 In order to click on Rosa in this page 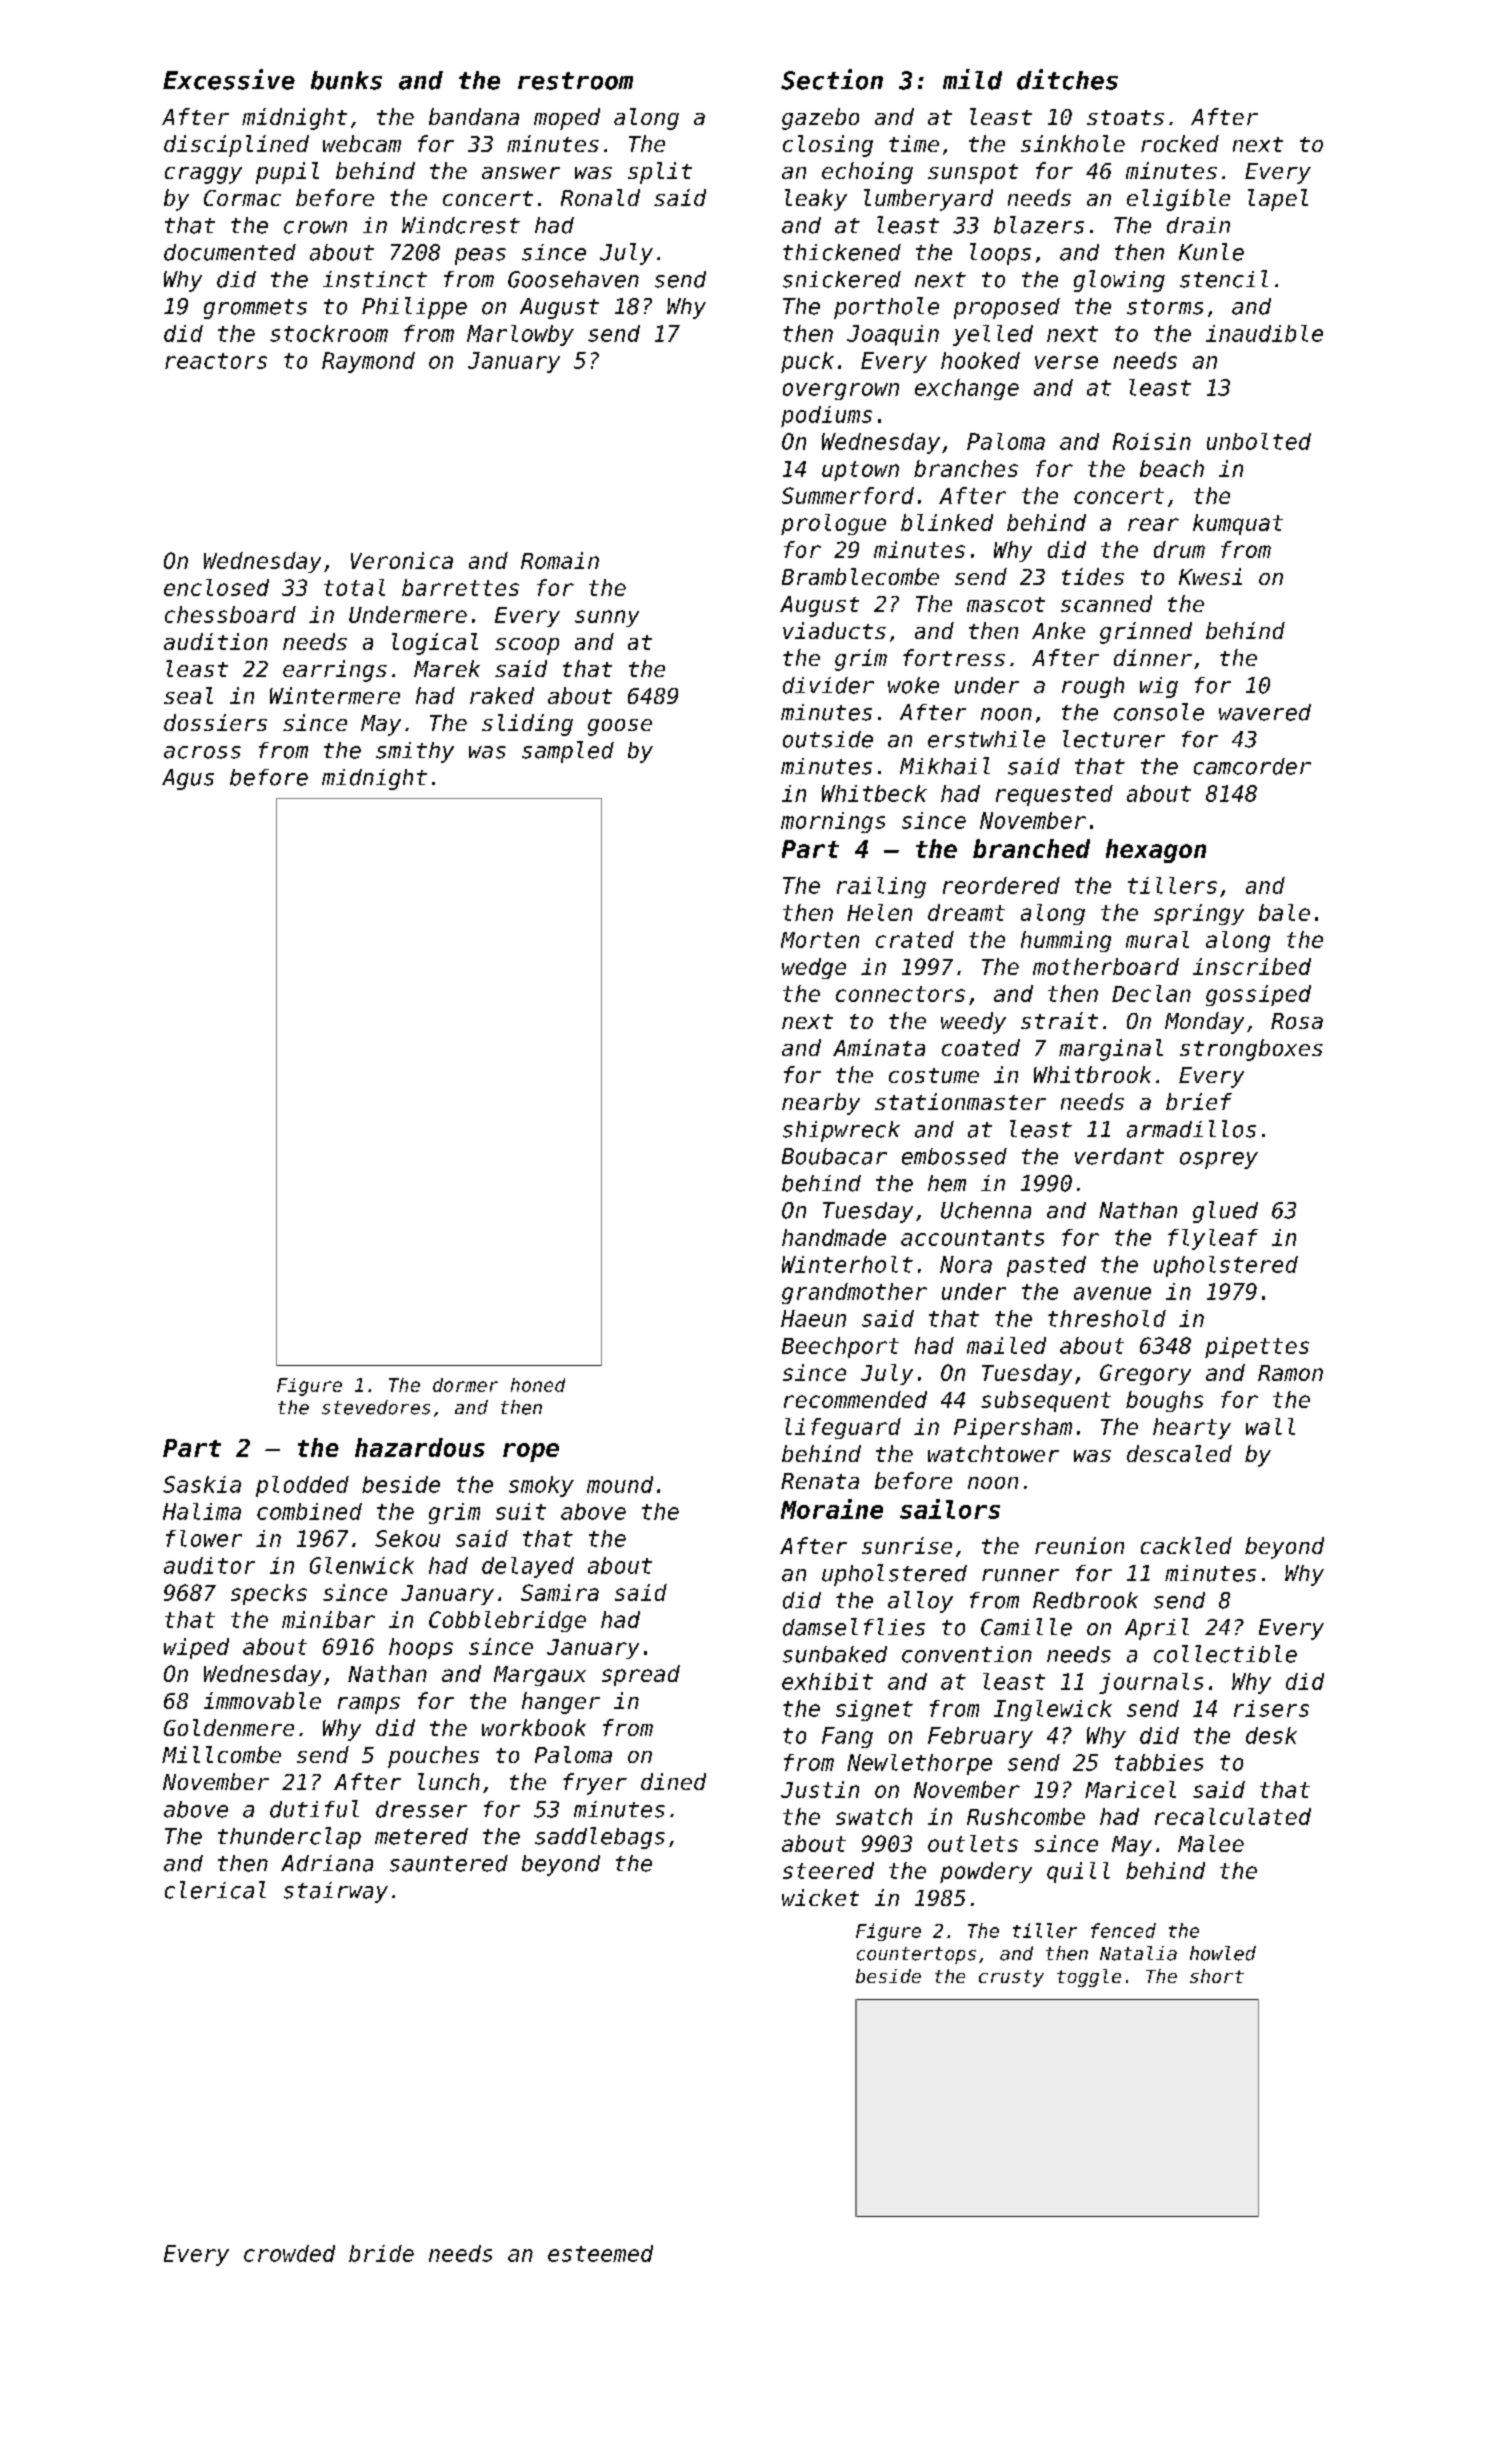, I will do `click(1297, 1021)`.
